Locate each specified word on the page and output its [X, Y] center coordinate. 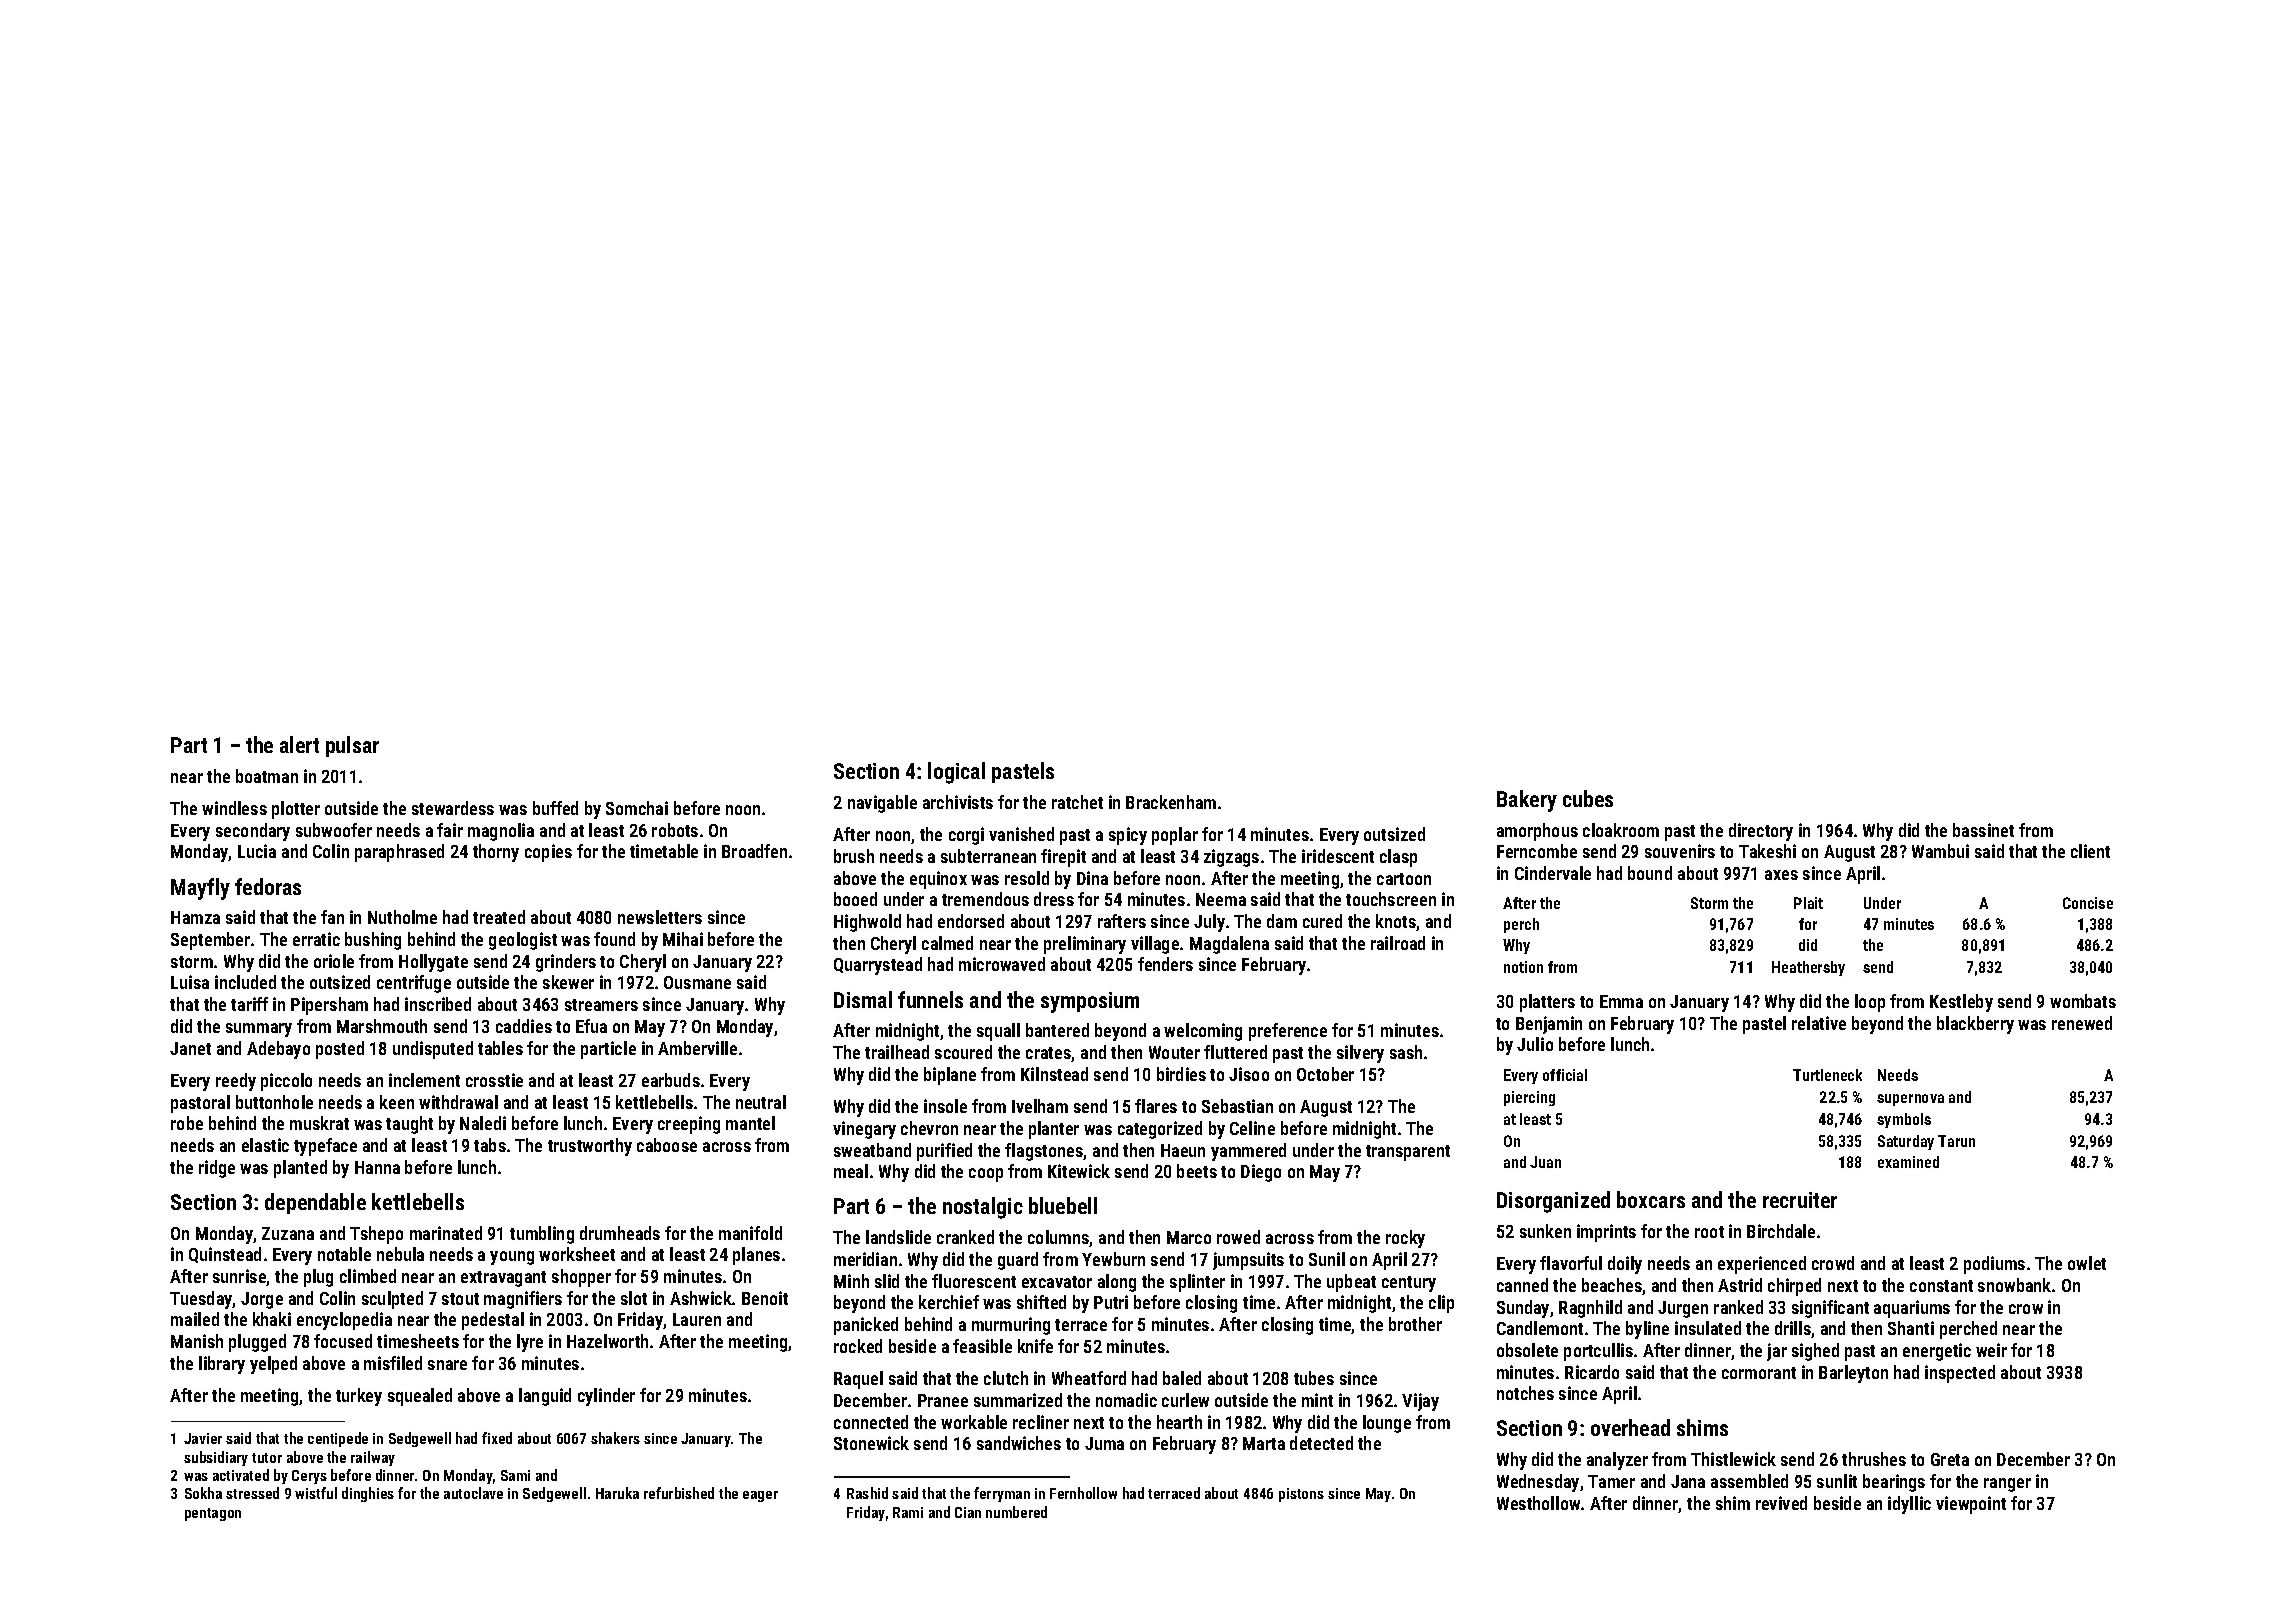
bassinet [1983, 830]
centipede [338, 1439]
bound [1650, 873]
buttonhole [274, 1102]
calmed [947, 943]
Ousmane [697, 982]
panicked [866, 1326]
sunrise [240, 1277]
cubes [1588, 798]
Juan [1545, 1162]
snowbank [2014, 1285]
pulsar [352, 746]
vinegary [864, 1130]
